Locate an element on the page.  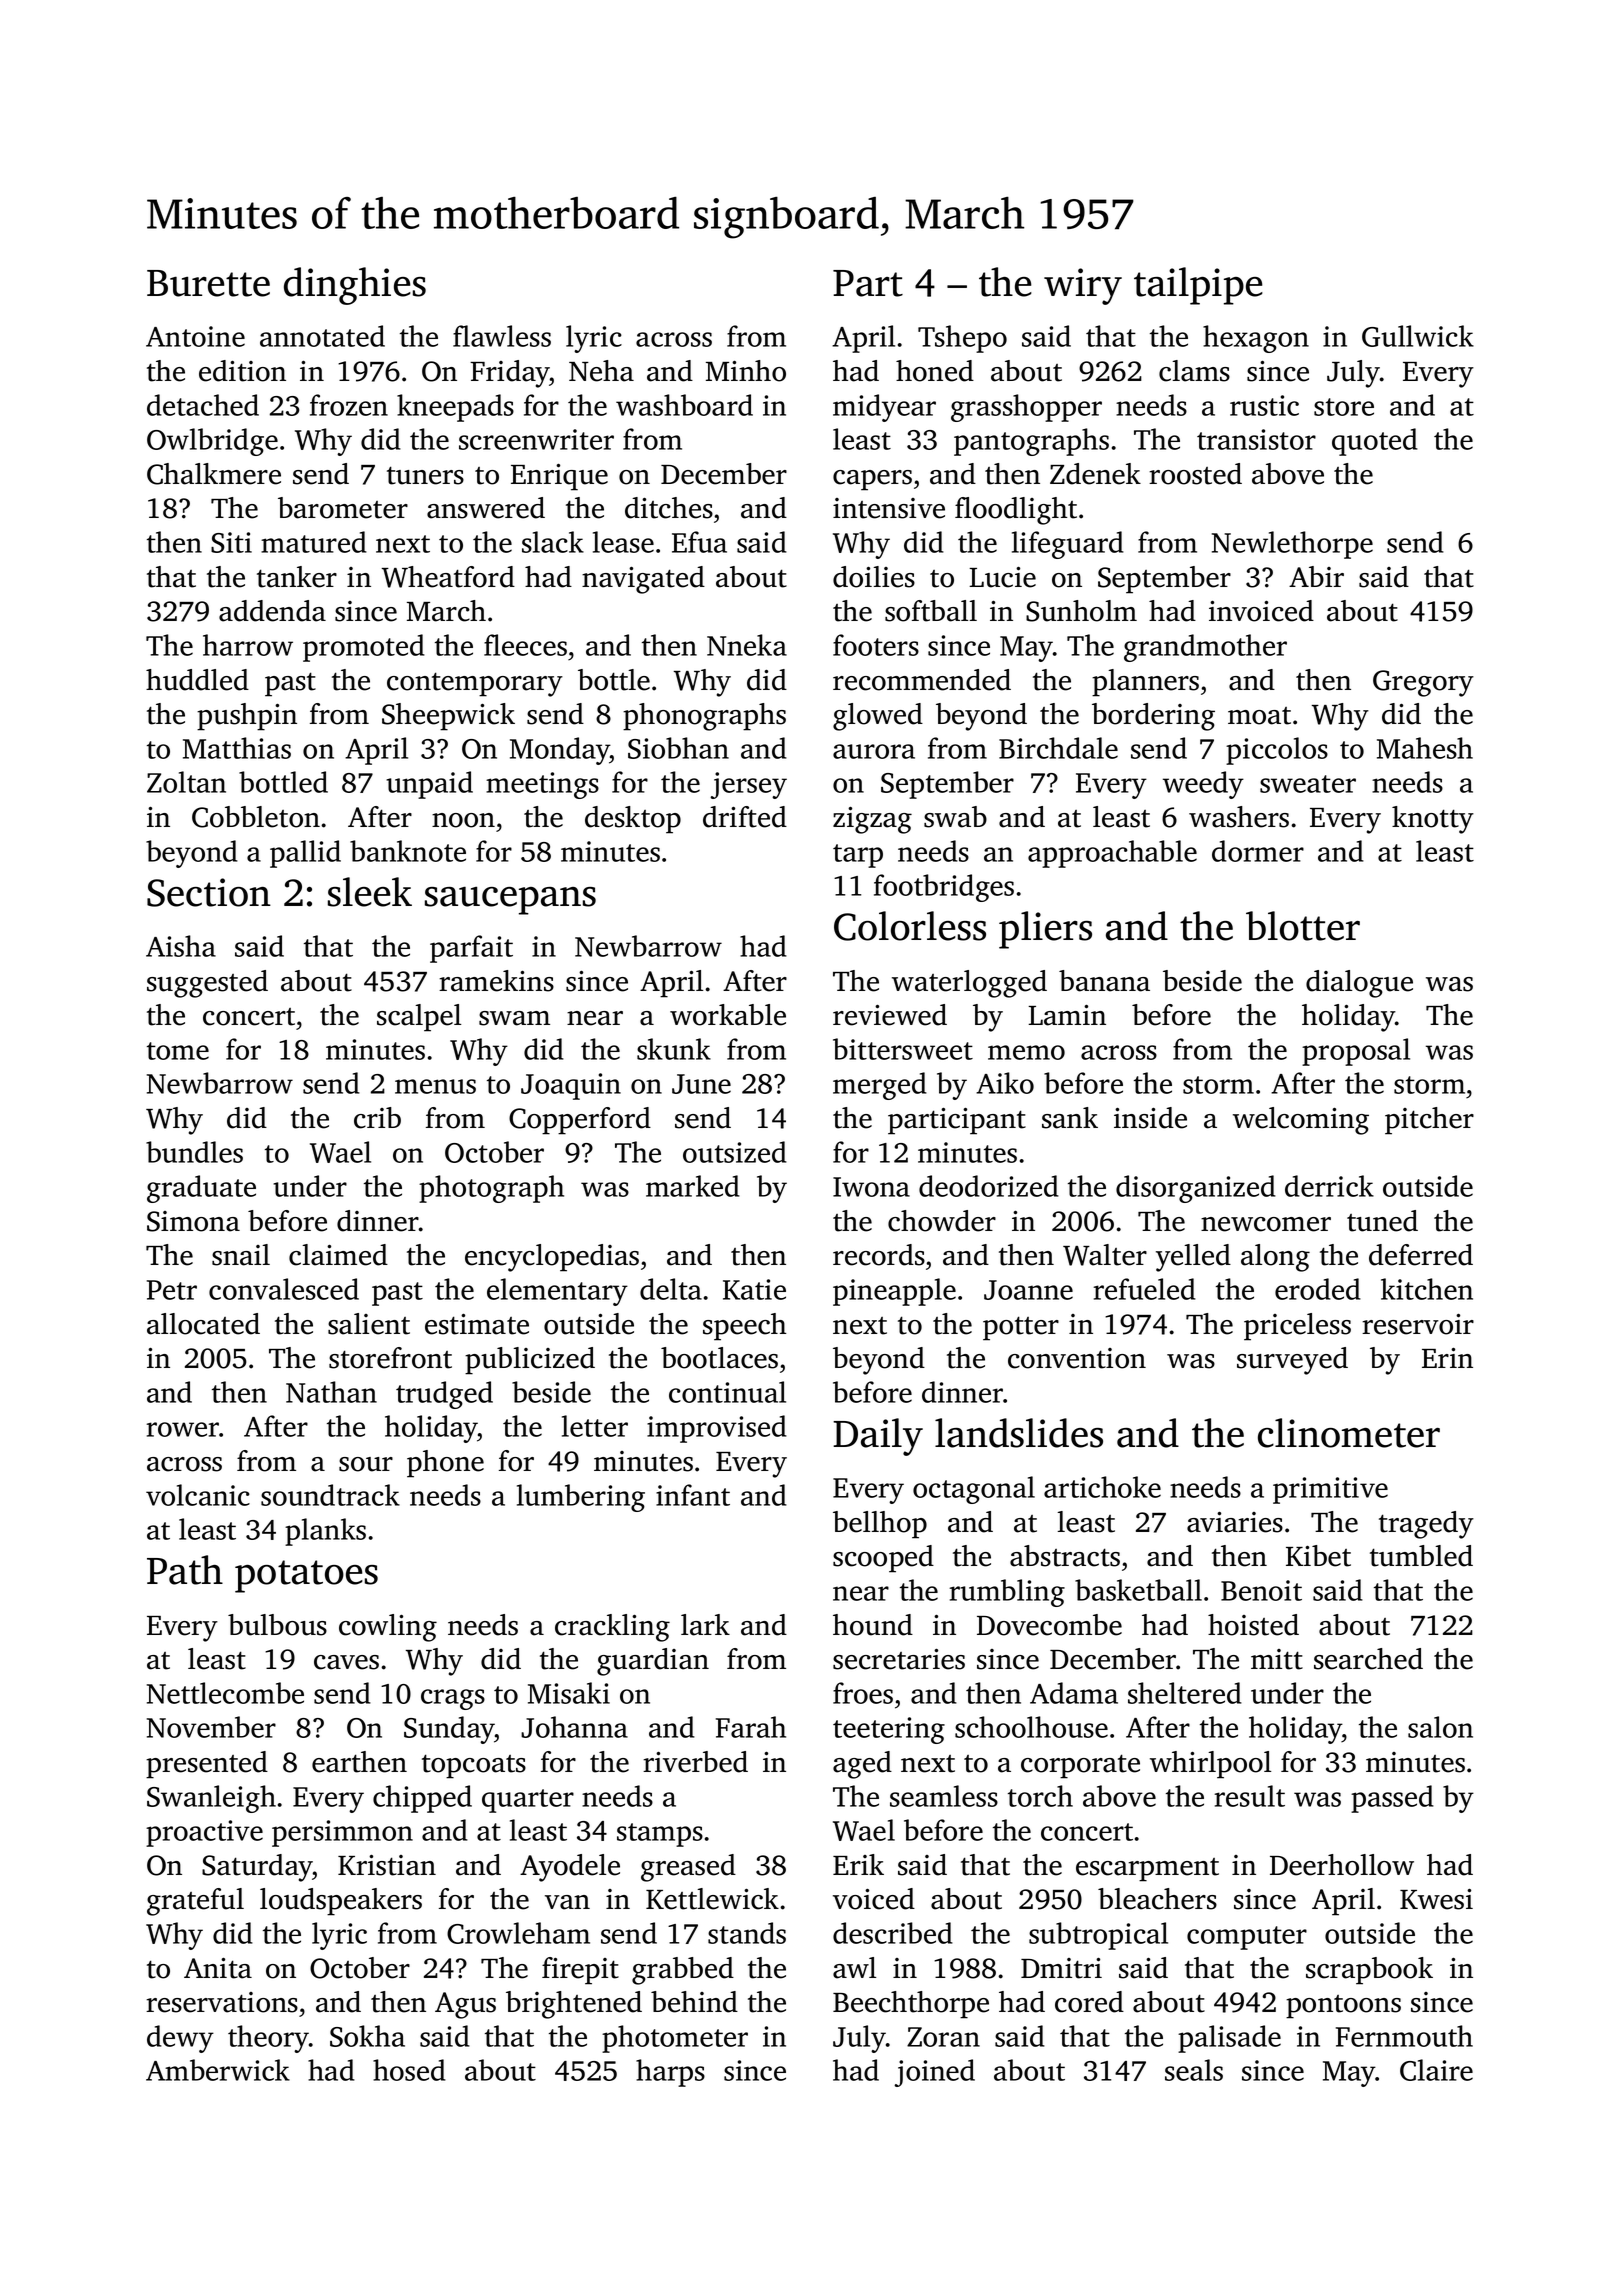
doilies is located at coordinates (874, 577).
